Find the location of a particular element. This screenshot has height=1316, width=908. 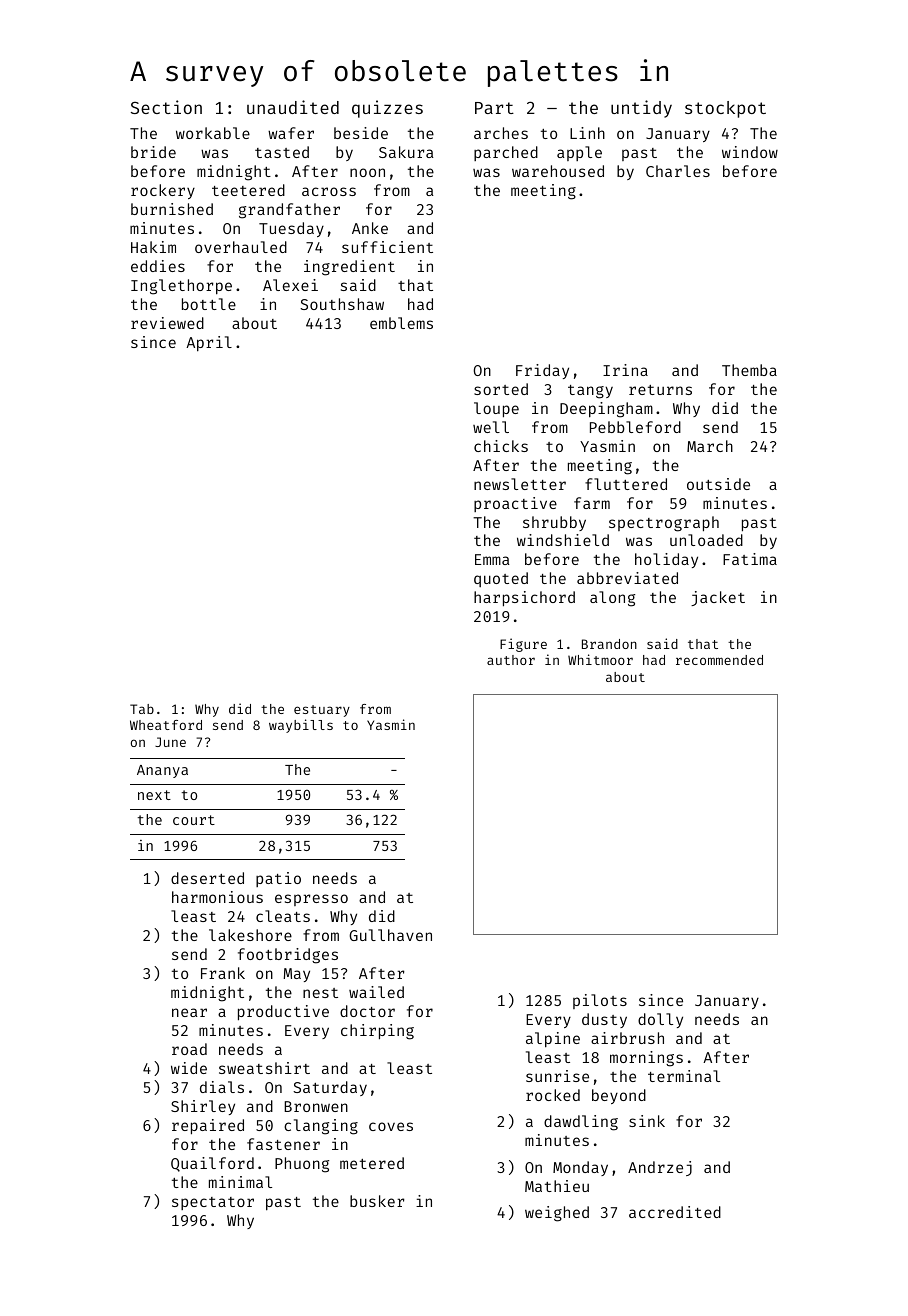

spectator is located at coordinates (213, 1203).
